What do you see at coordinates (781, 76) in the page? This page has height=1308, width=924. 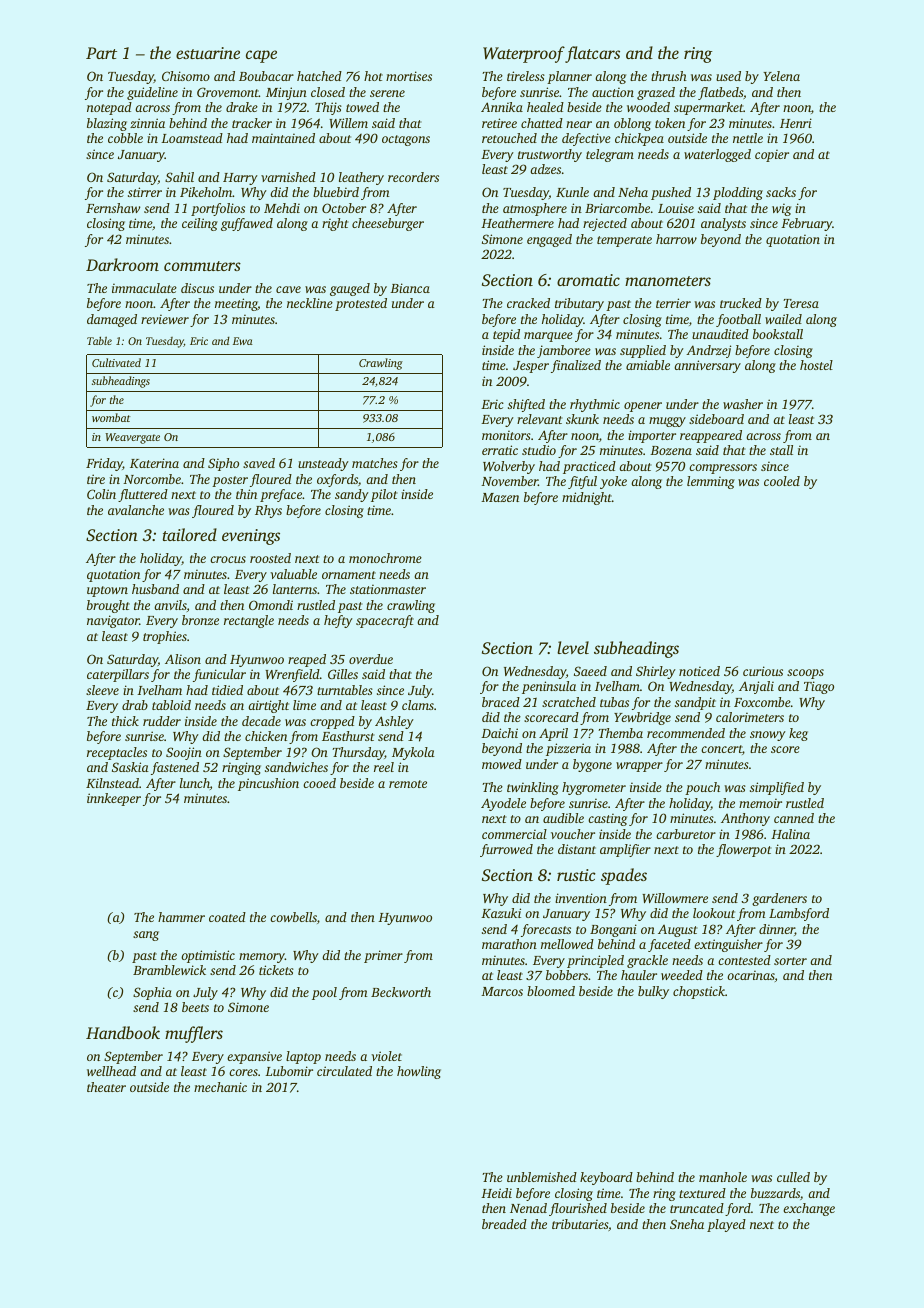 I see `Yelena` at bounding box center [781, 76].
